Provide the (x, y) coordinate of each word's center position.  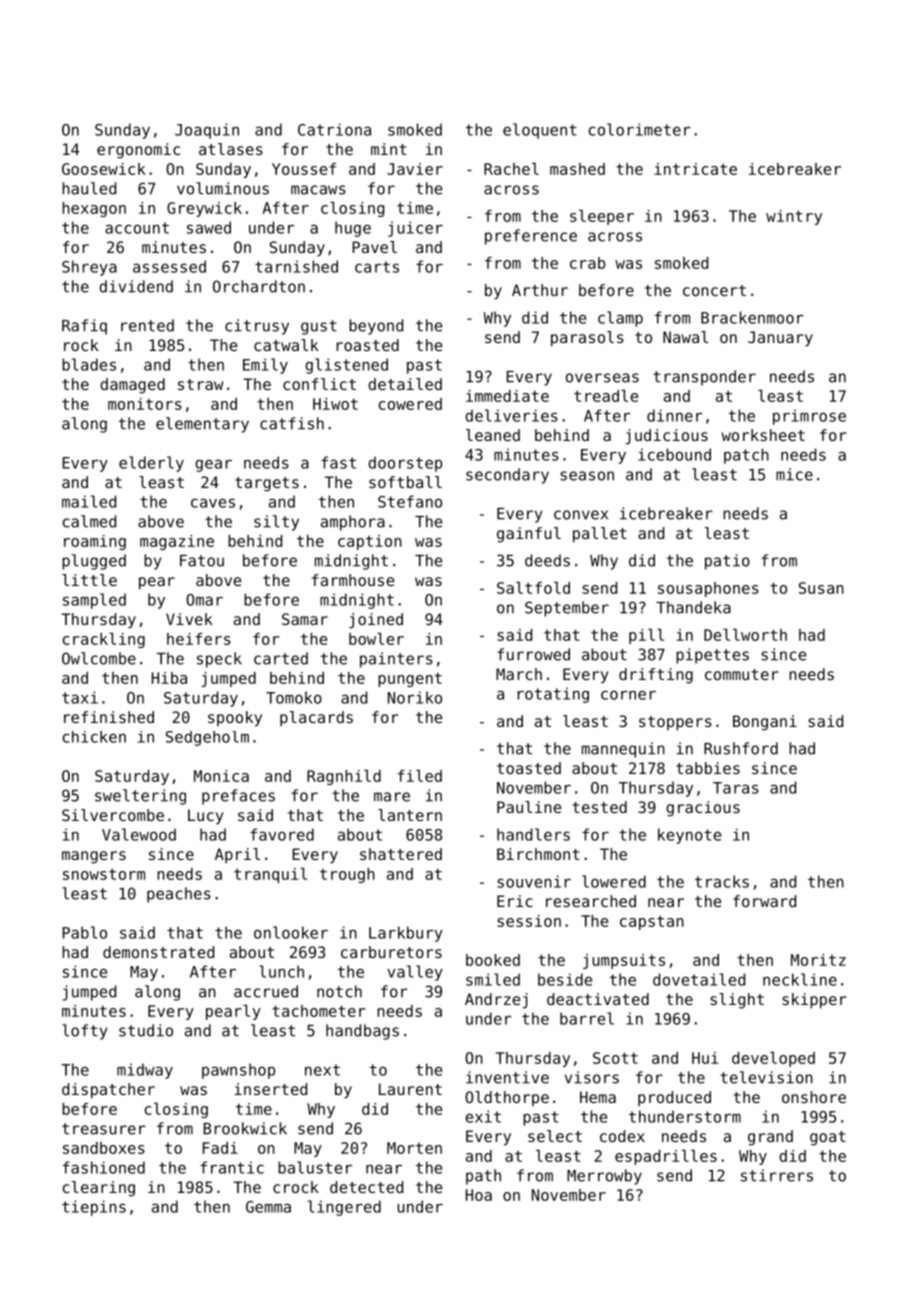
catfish (292, 423)
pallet (600, 535)
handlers (533, 834)
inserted (270, 1089)
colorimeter (640, 129)
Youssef (304, 169)
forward (764, 901)
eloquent (540, 131)
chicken (94, 737)
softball (405, 482)
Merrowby (604, 1177)
